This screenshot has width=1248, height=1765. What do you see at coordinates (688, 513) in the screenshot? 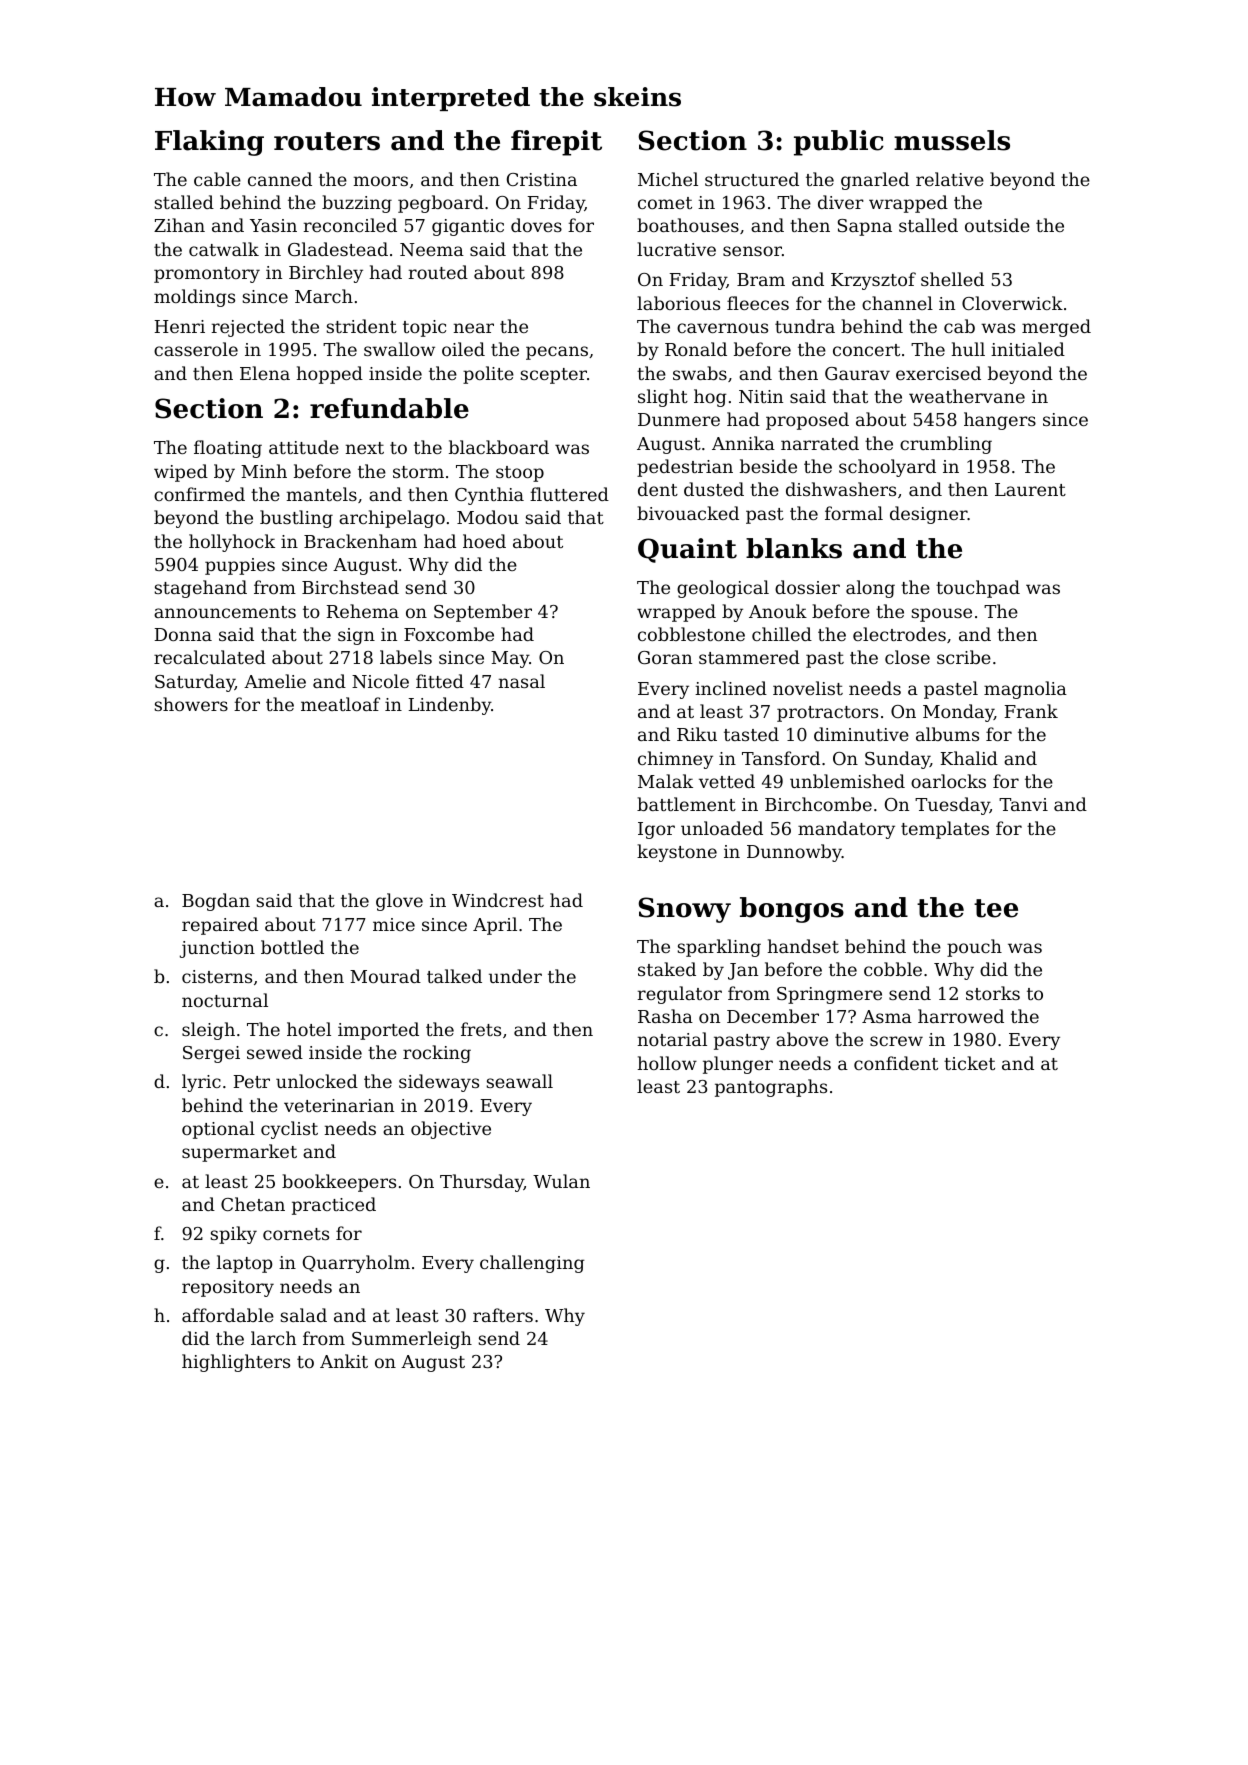
I see `bivouacked` at bounding box center [688, 513].
